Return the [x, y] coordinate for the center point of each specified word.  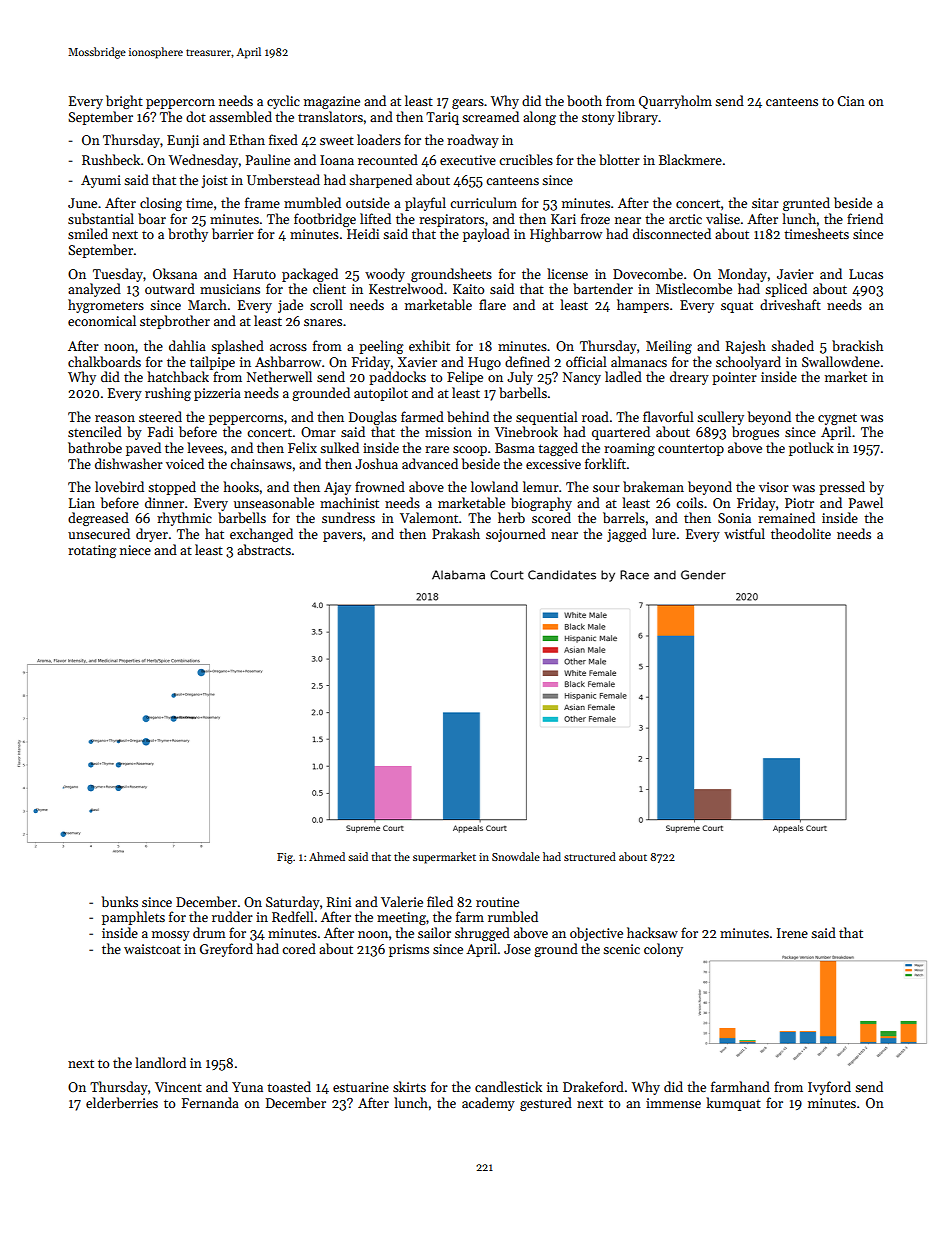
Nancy [582, 378]
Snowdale [516, 856]
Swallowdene [841, 361]
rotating [92, 551]
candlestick [508, 1086]
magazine [332, 102]
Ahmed [327, 856]
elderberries [122, 1102]
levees [205, 447]
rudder [232, 916]
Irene [792, 933]
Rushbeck [111, 159]
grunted [806, 204]
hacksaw [652, 932]
